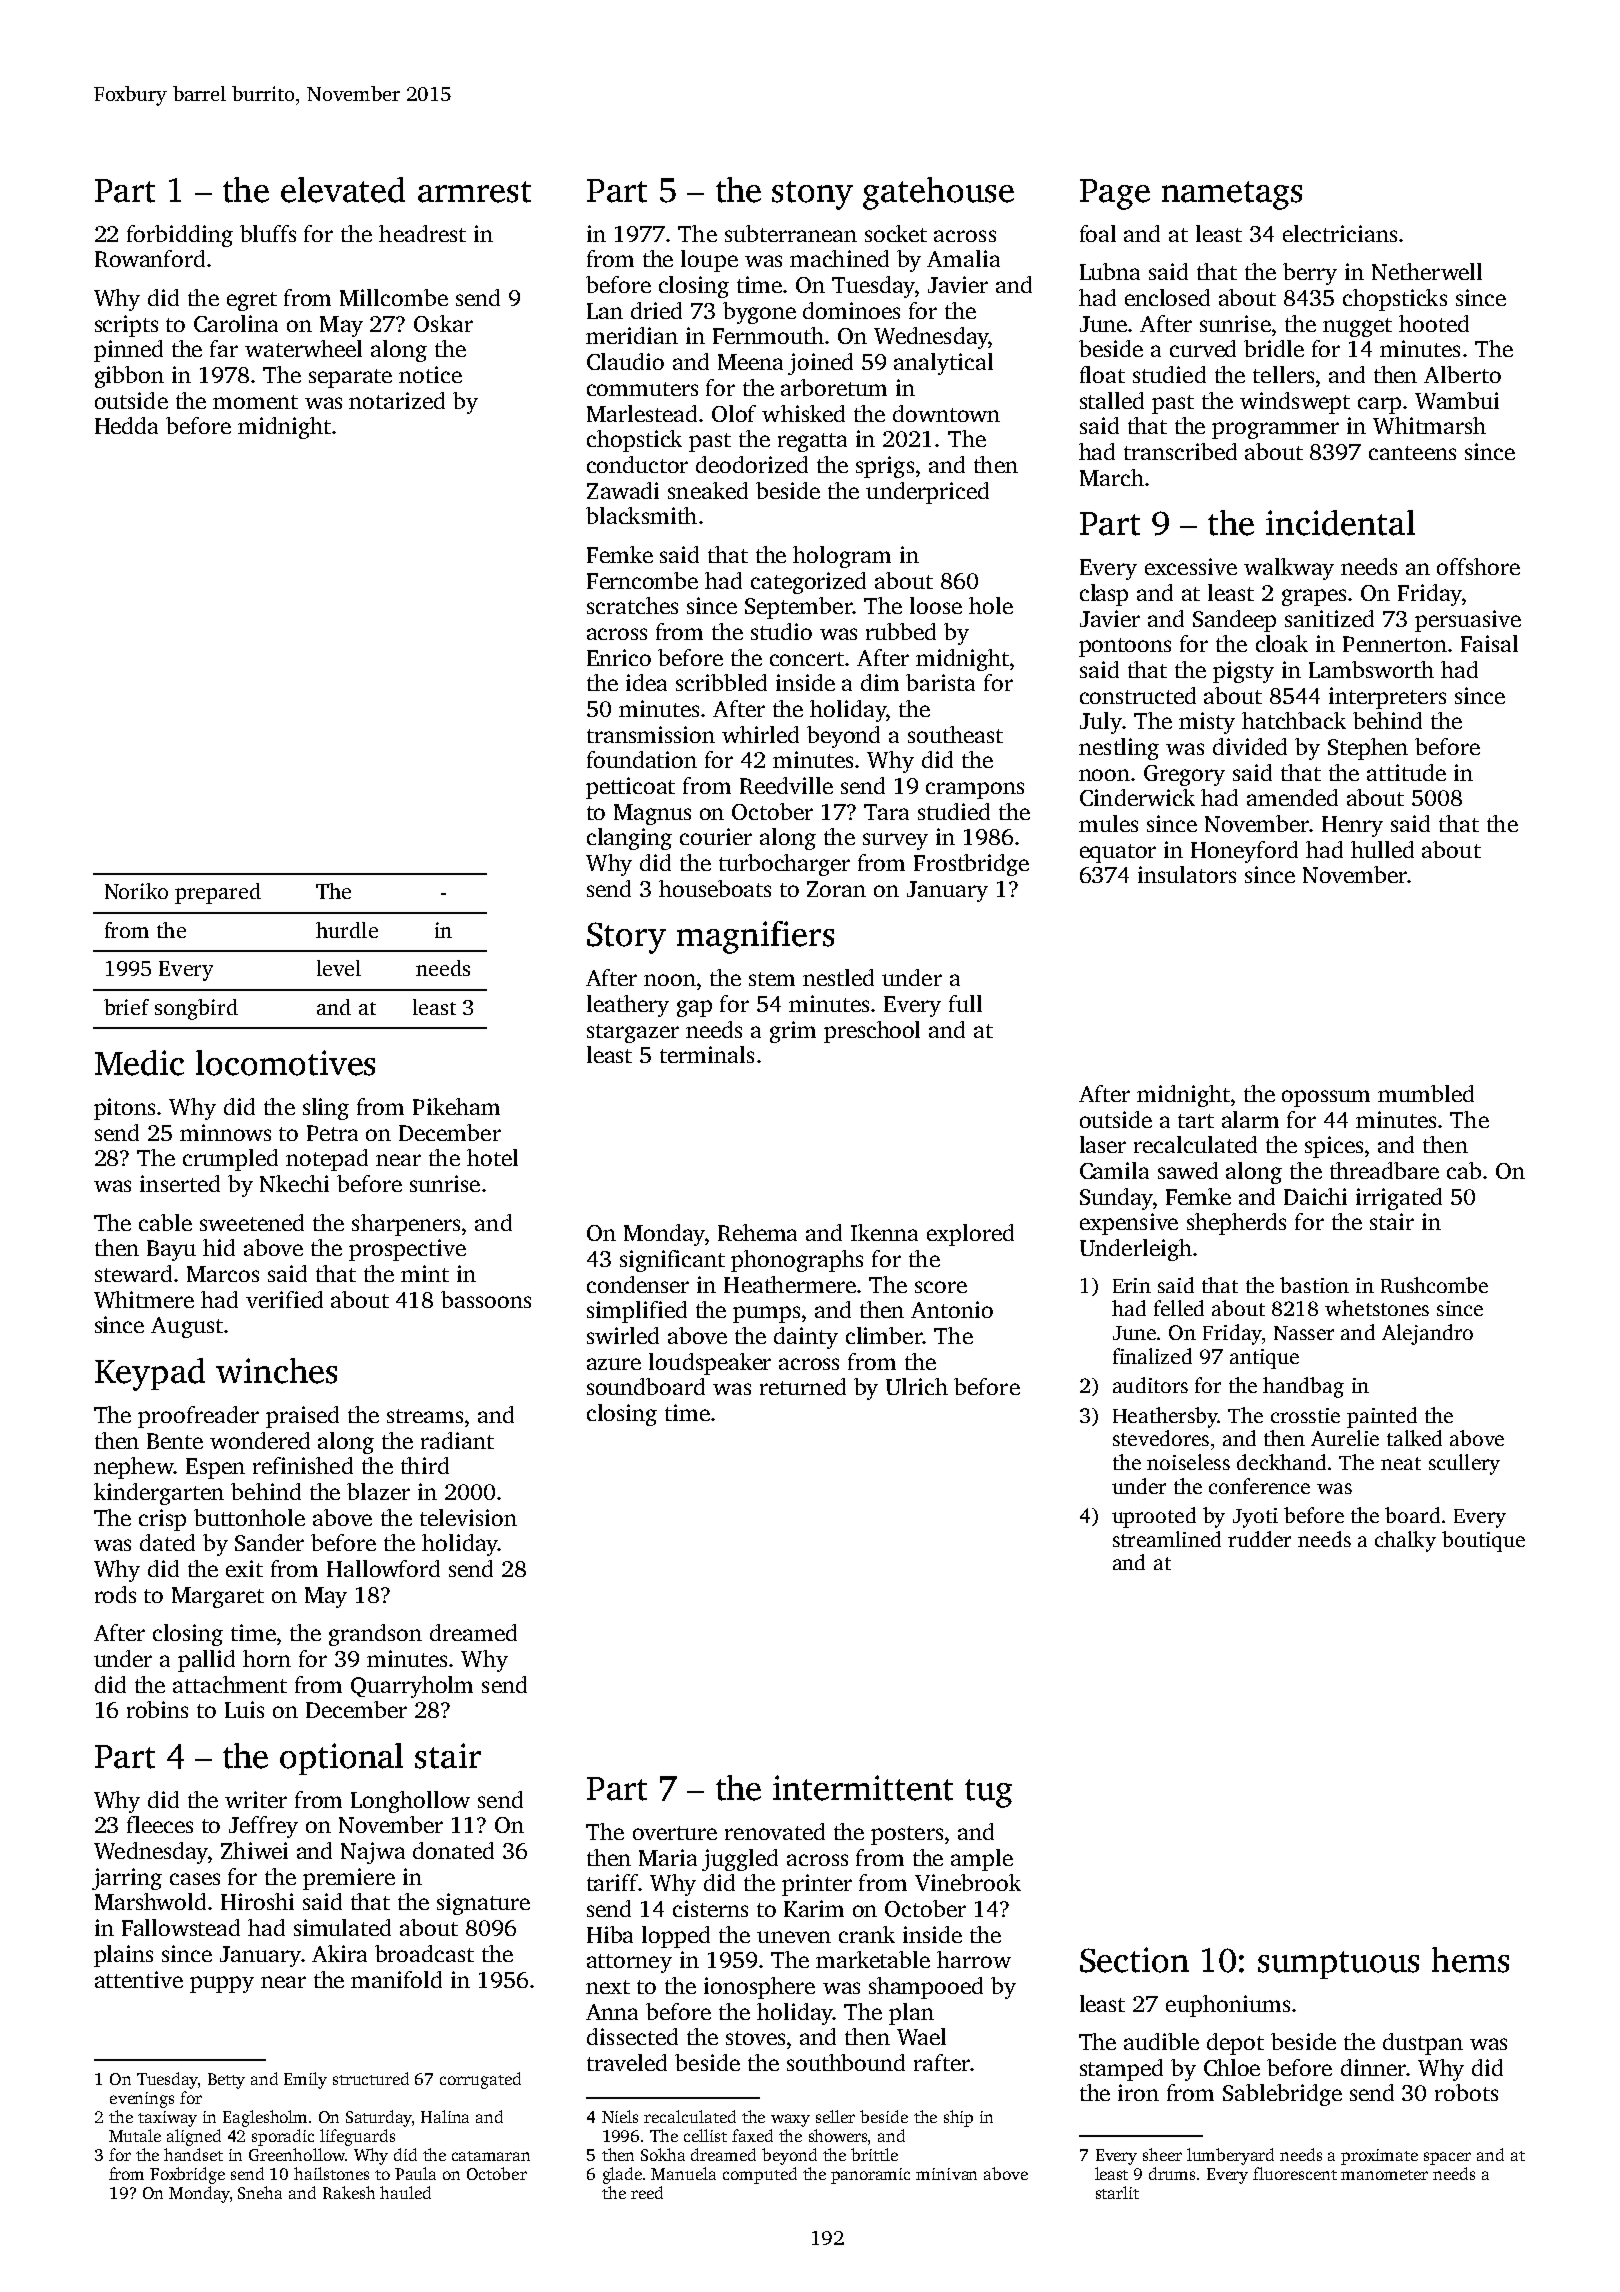 The width and height of the document is (1620, 2292). Describe the element at coordinates (938, 193) in the document. I see `gatehouse` at that location.
